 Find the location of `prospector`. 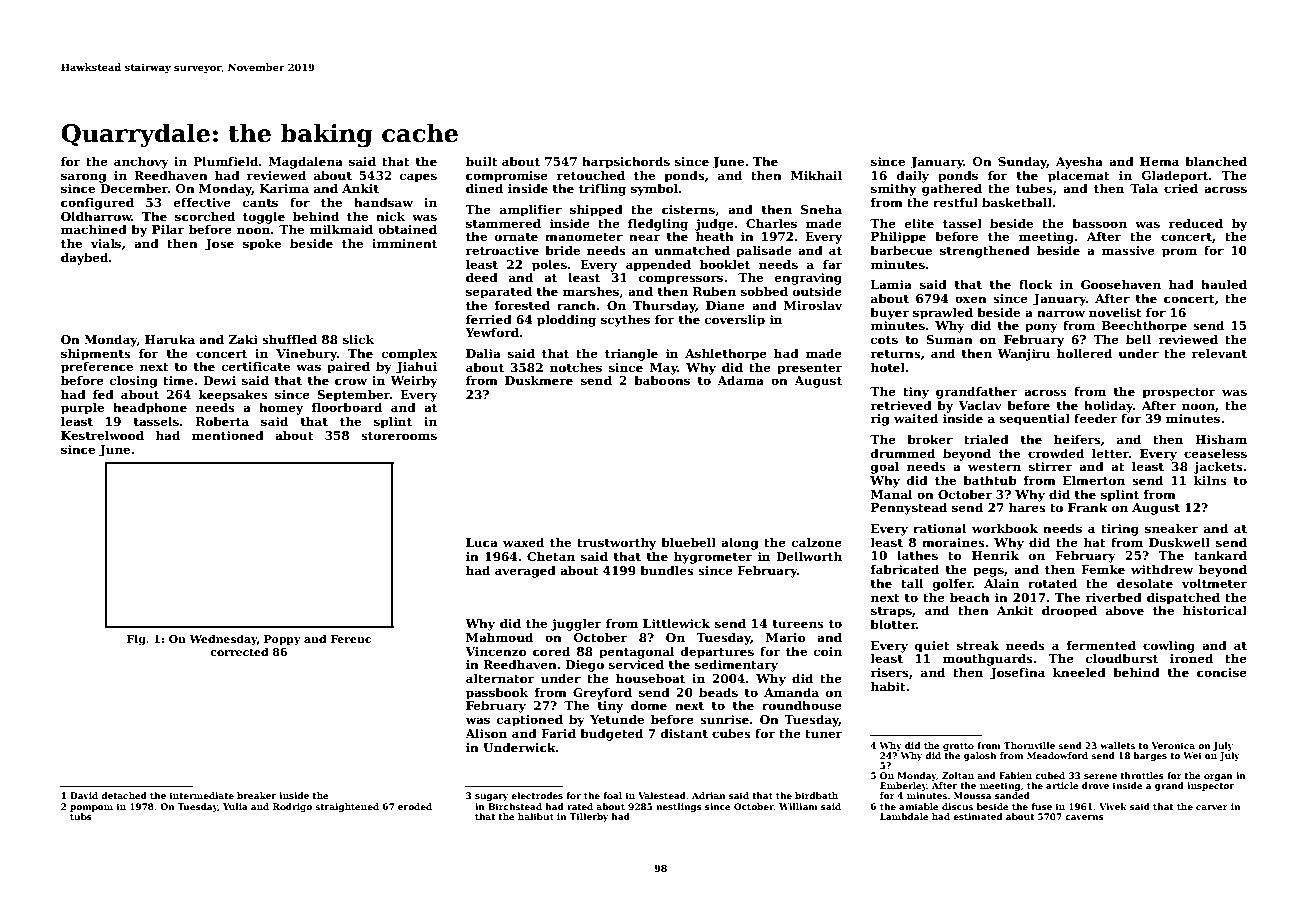

prospector is located at coordinates (1179, 393).
